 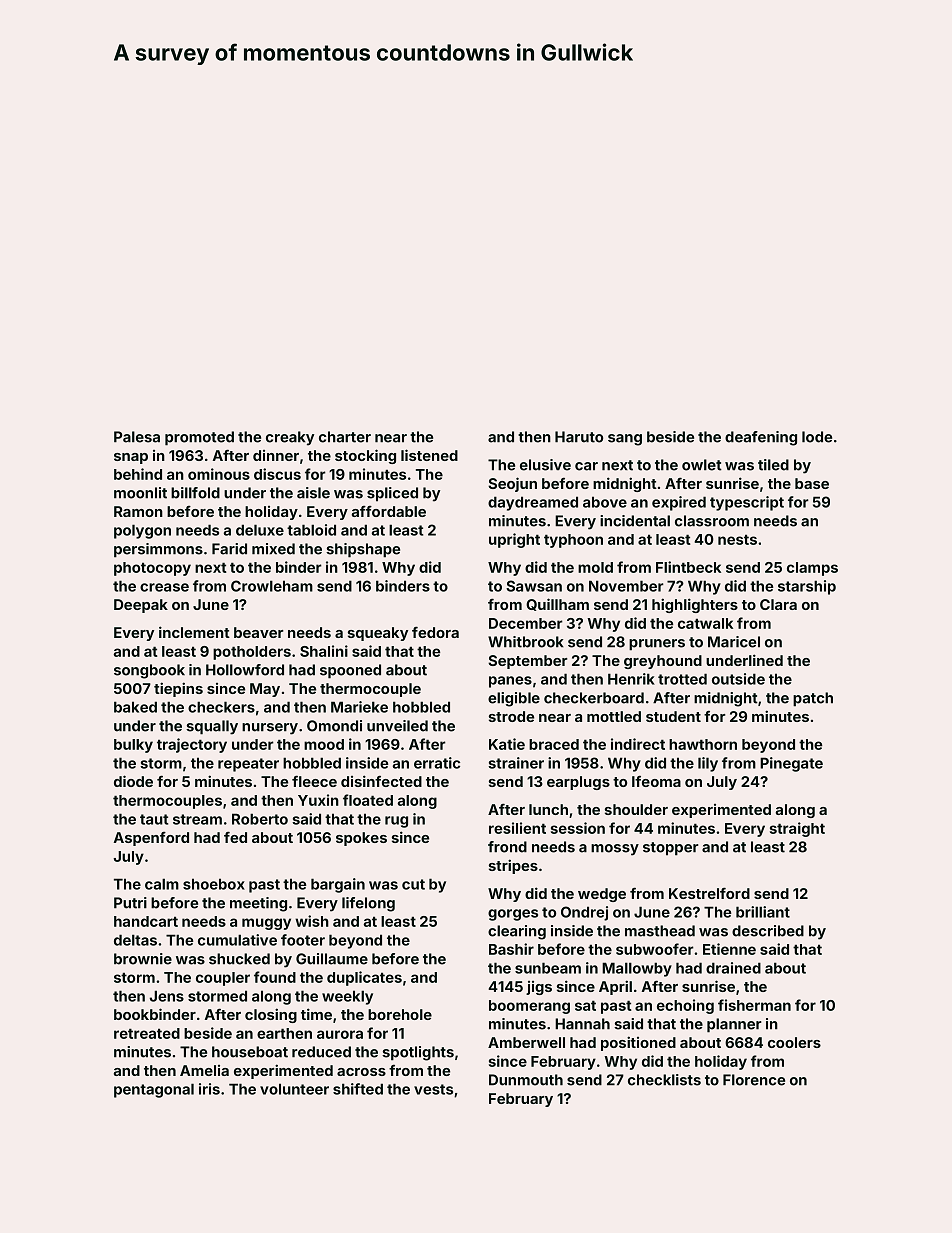 What do you see at coordinates (199, 438) in the document?
I see `promoted` at bounding box center [199, 438].
